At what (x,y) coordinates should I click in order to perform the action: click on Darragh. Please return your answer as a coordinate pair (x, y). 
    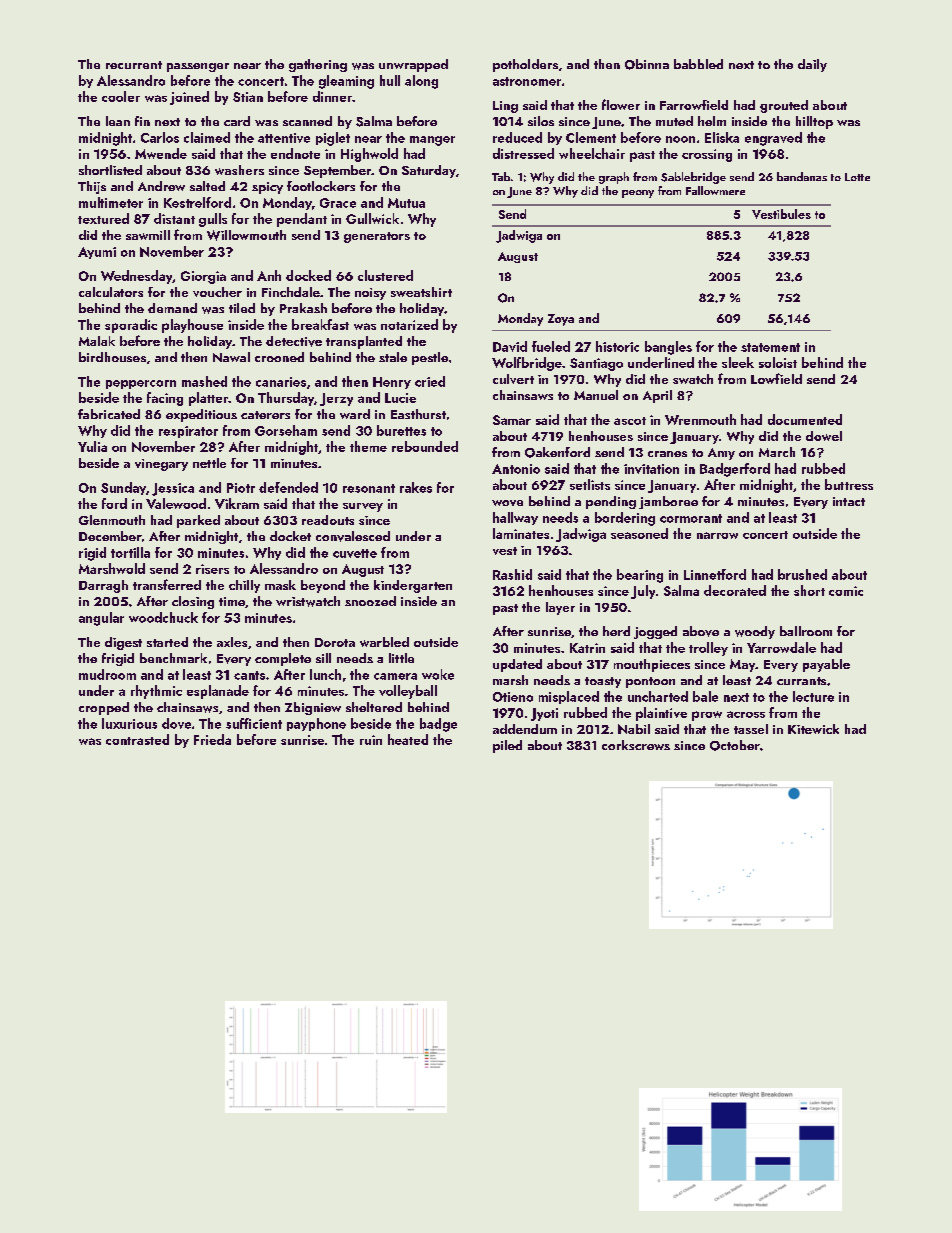
    Looking at the image, I should click on (103, 586).
